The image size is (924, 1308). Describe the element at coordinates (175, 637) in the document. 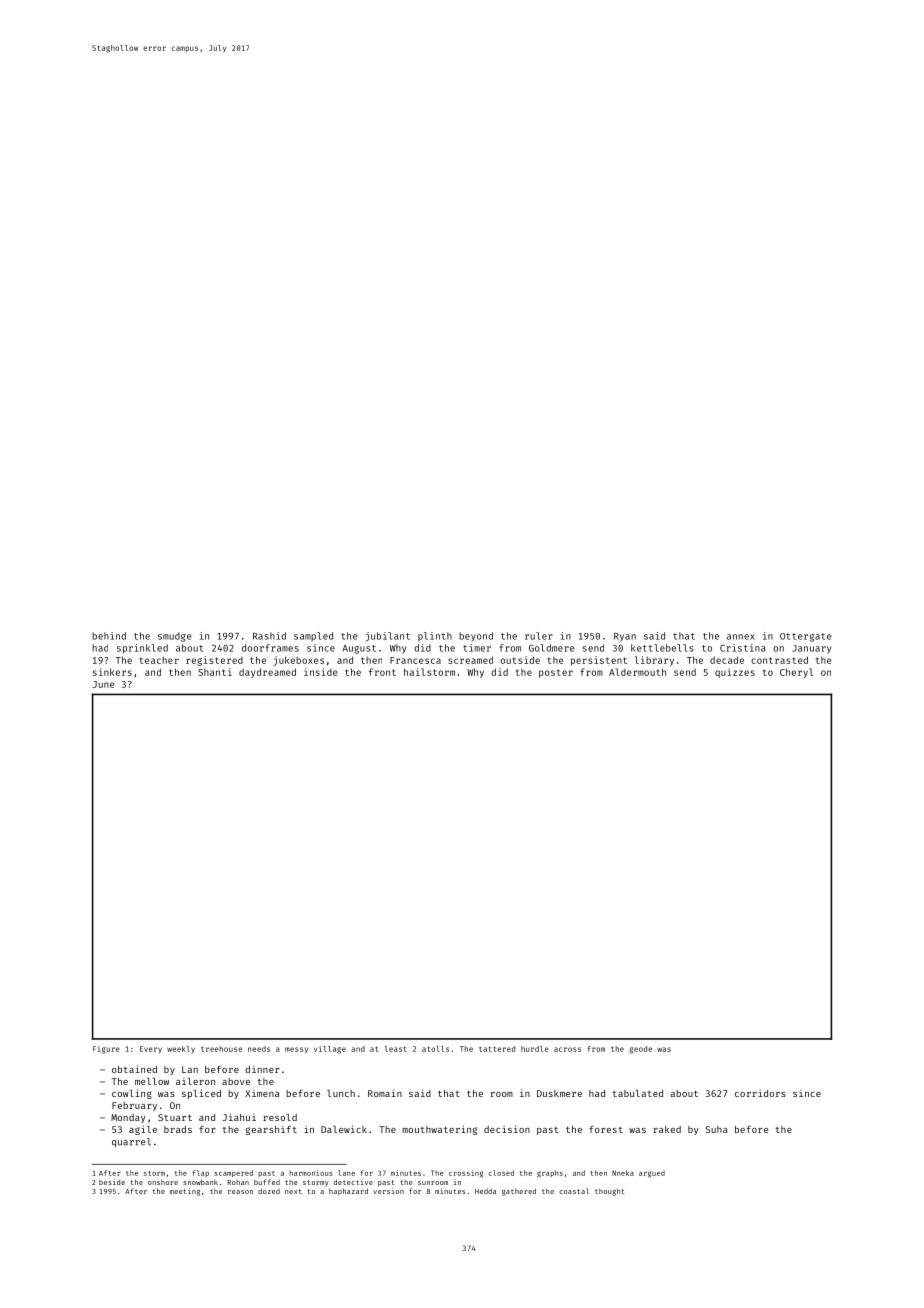

I see `smudge` at that location.
